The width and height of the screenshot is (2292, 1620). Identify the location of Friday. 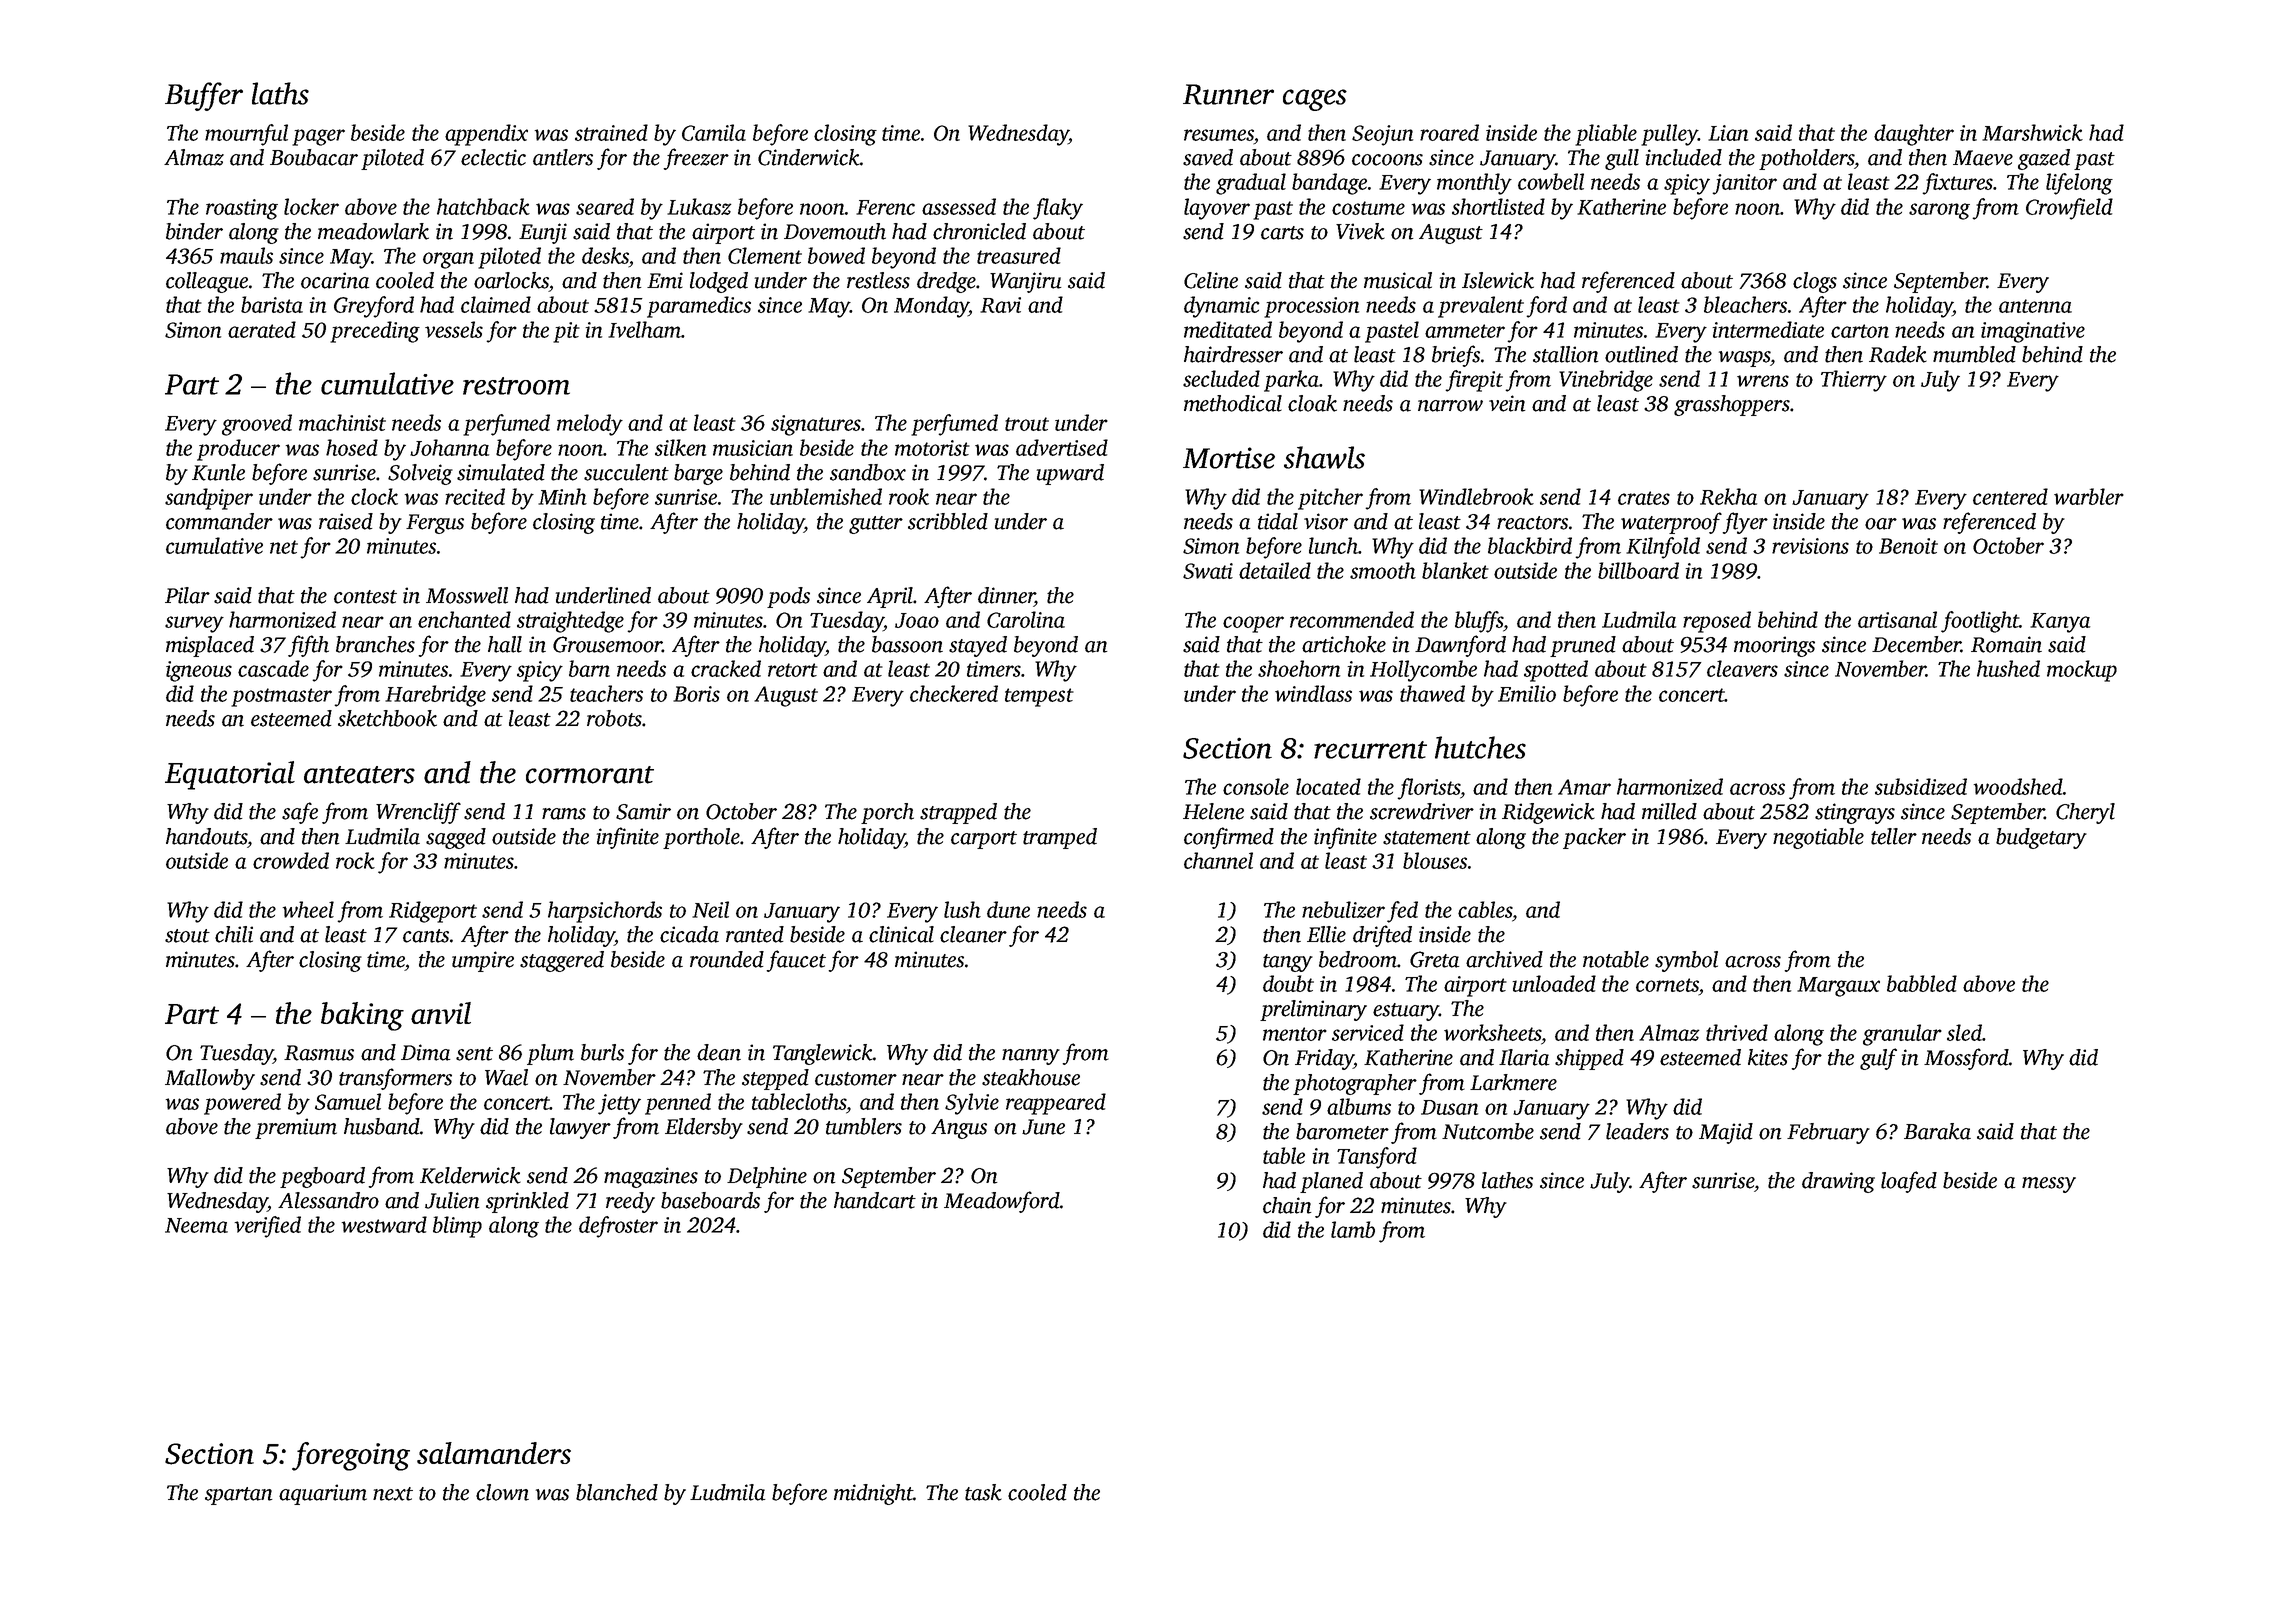
(1324, 1059).
